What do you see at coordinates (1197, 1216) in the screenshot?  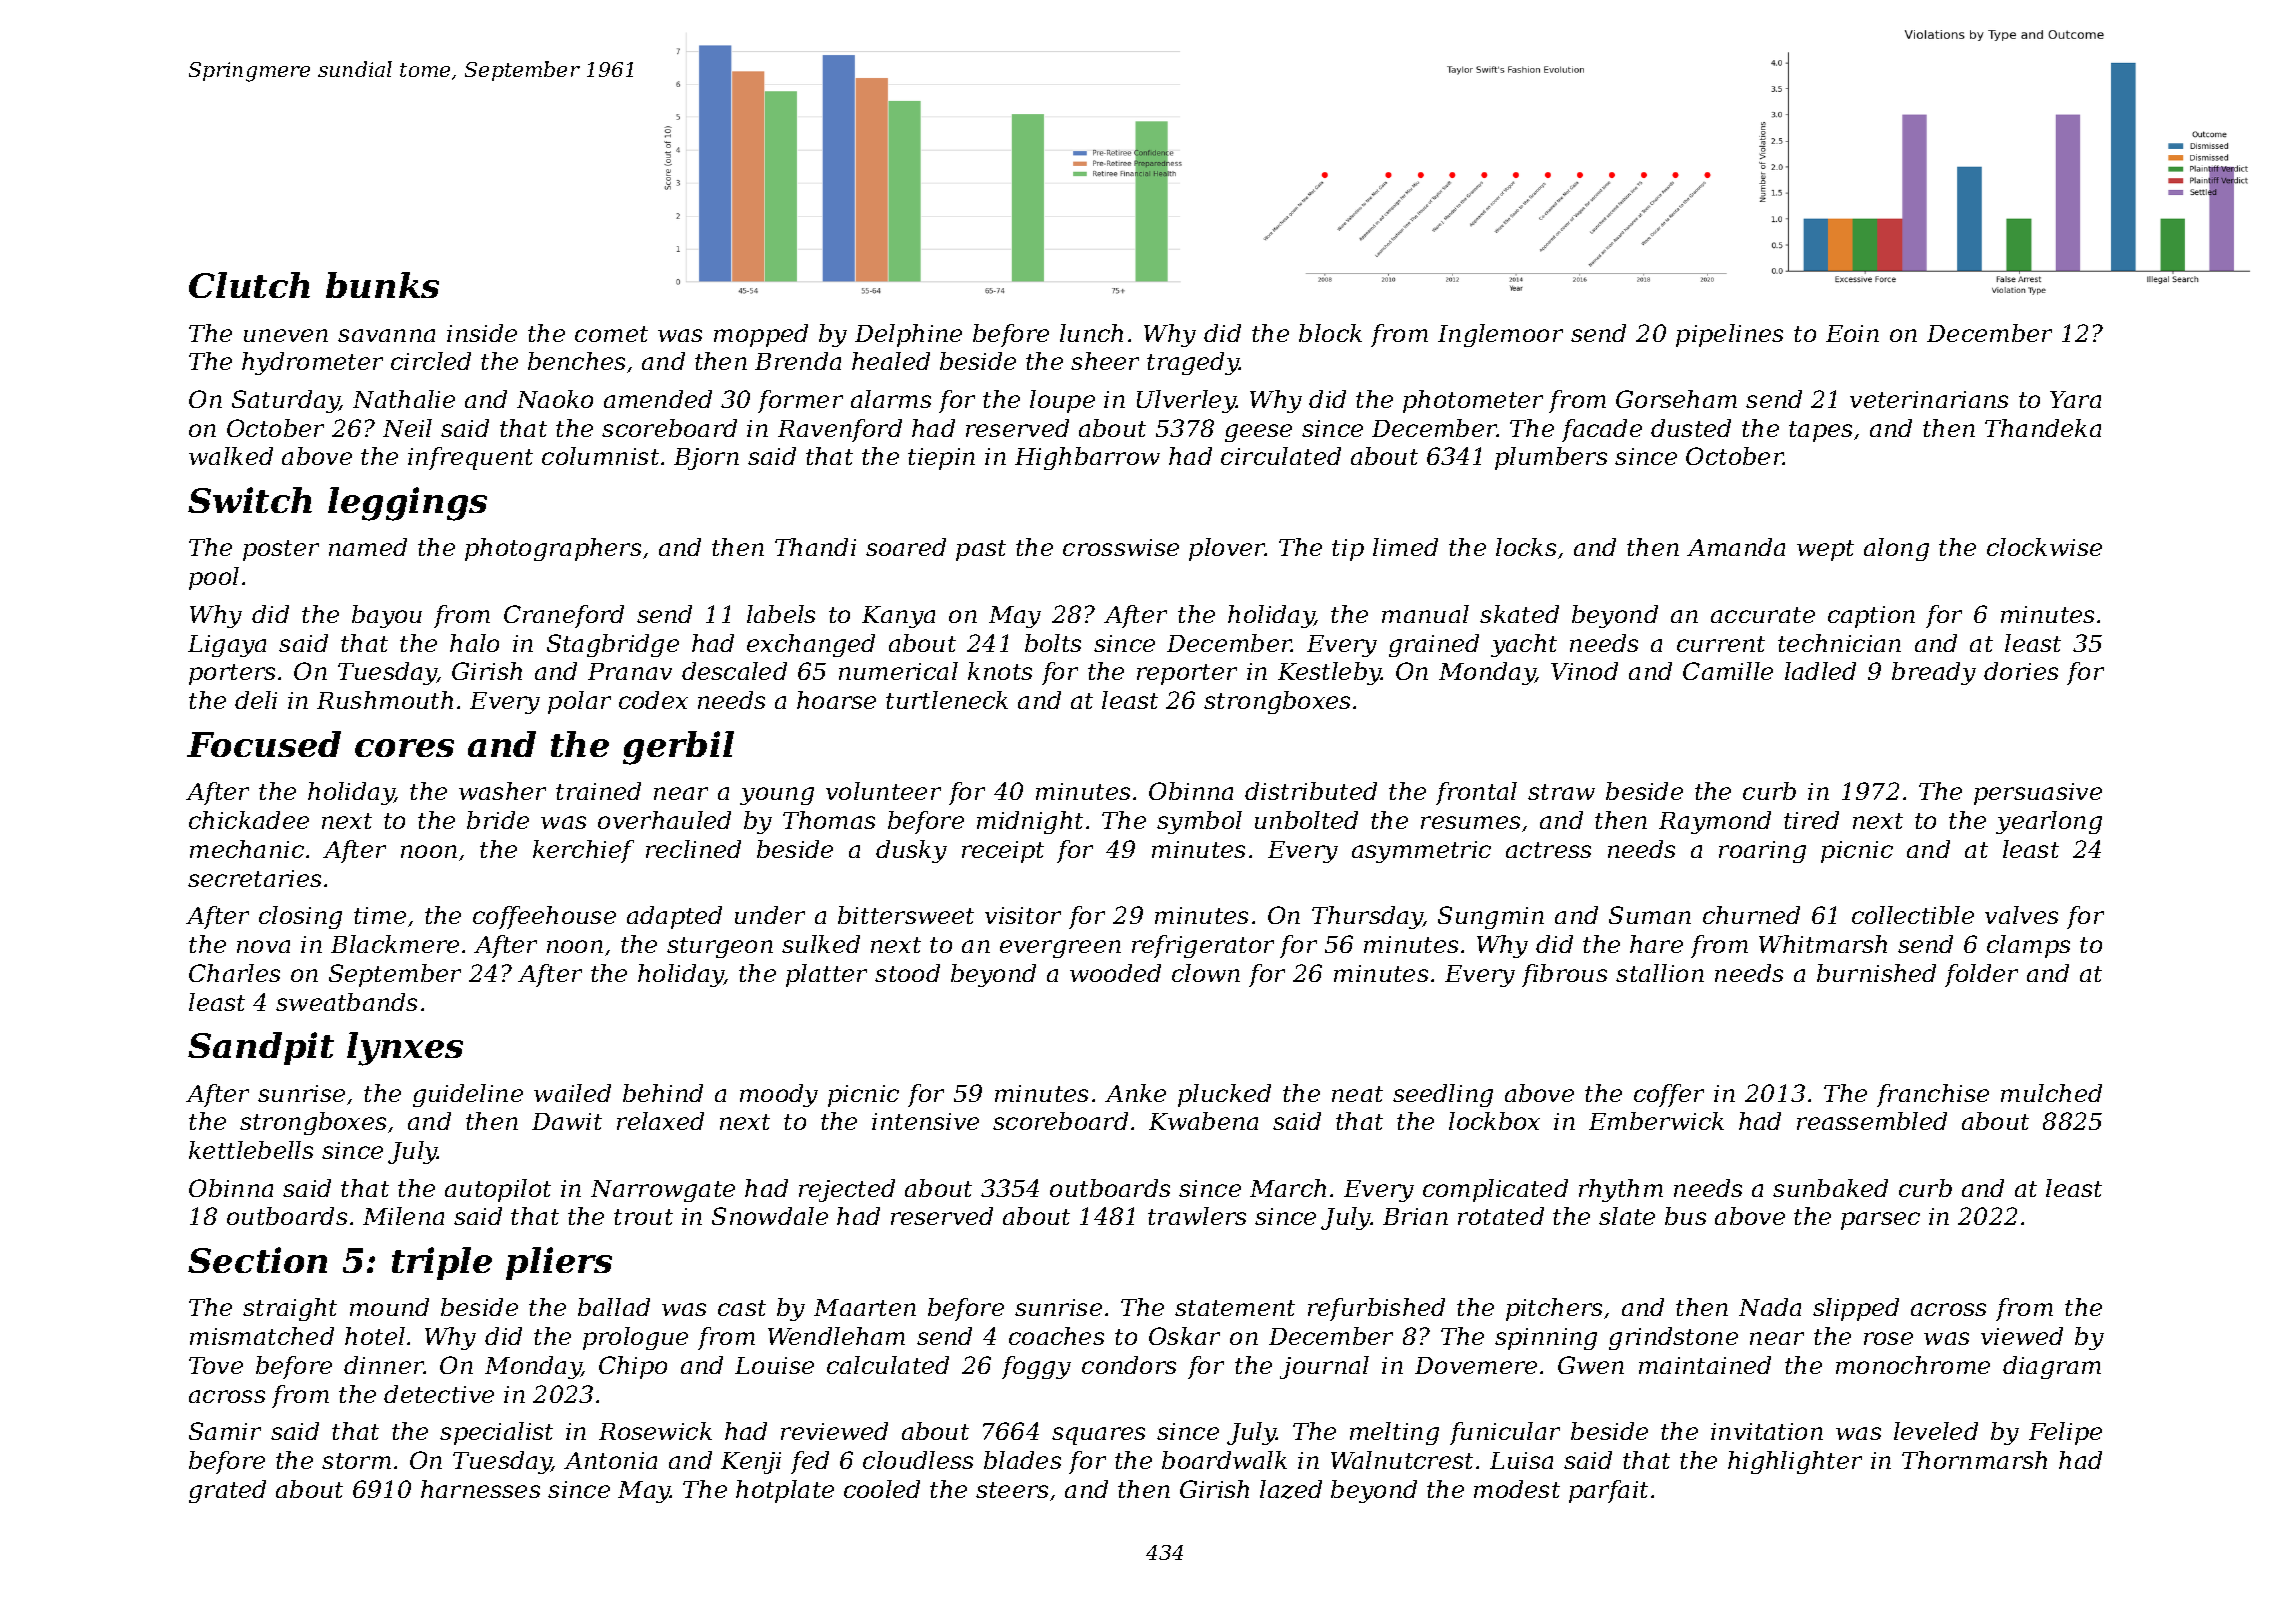 I see `trawlers` at bounding box center [1197, 1216].
